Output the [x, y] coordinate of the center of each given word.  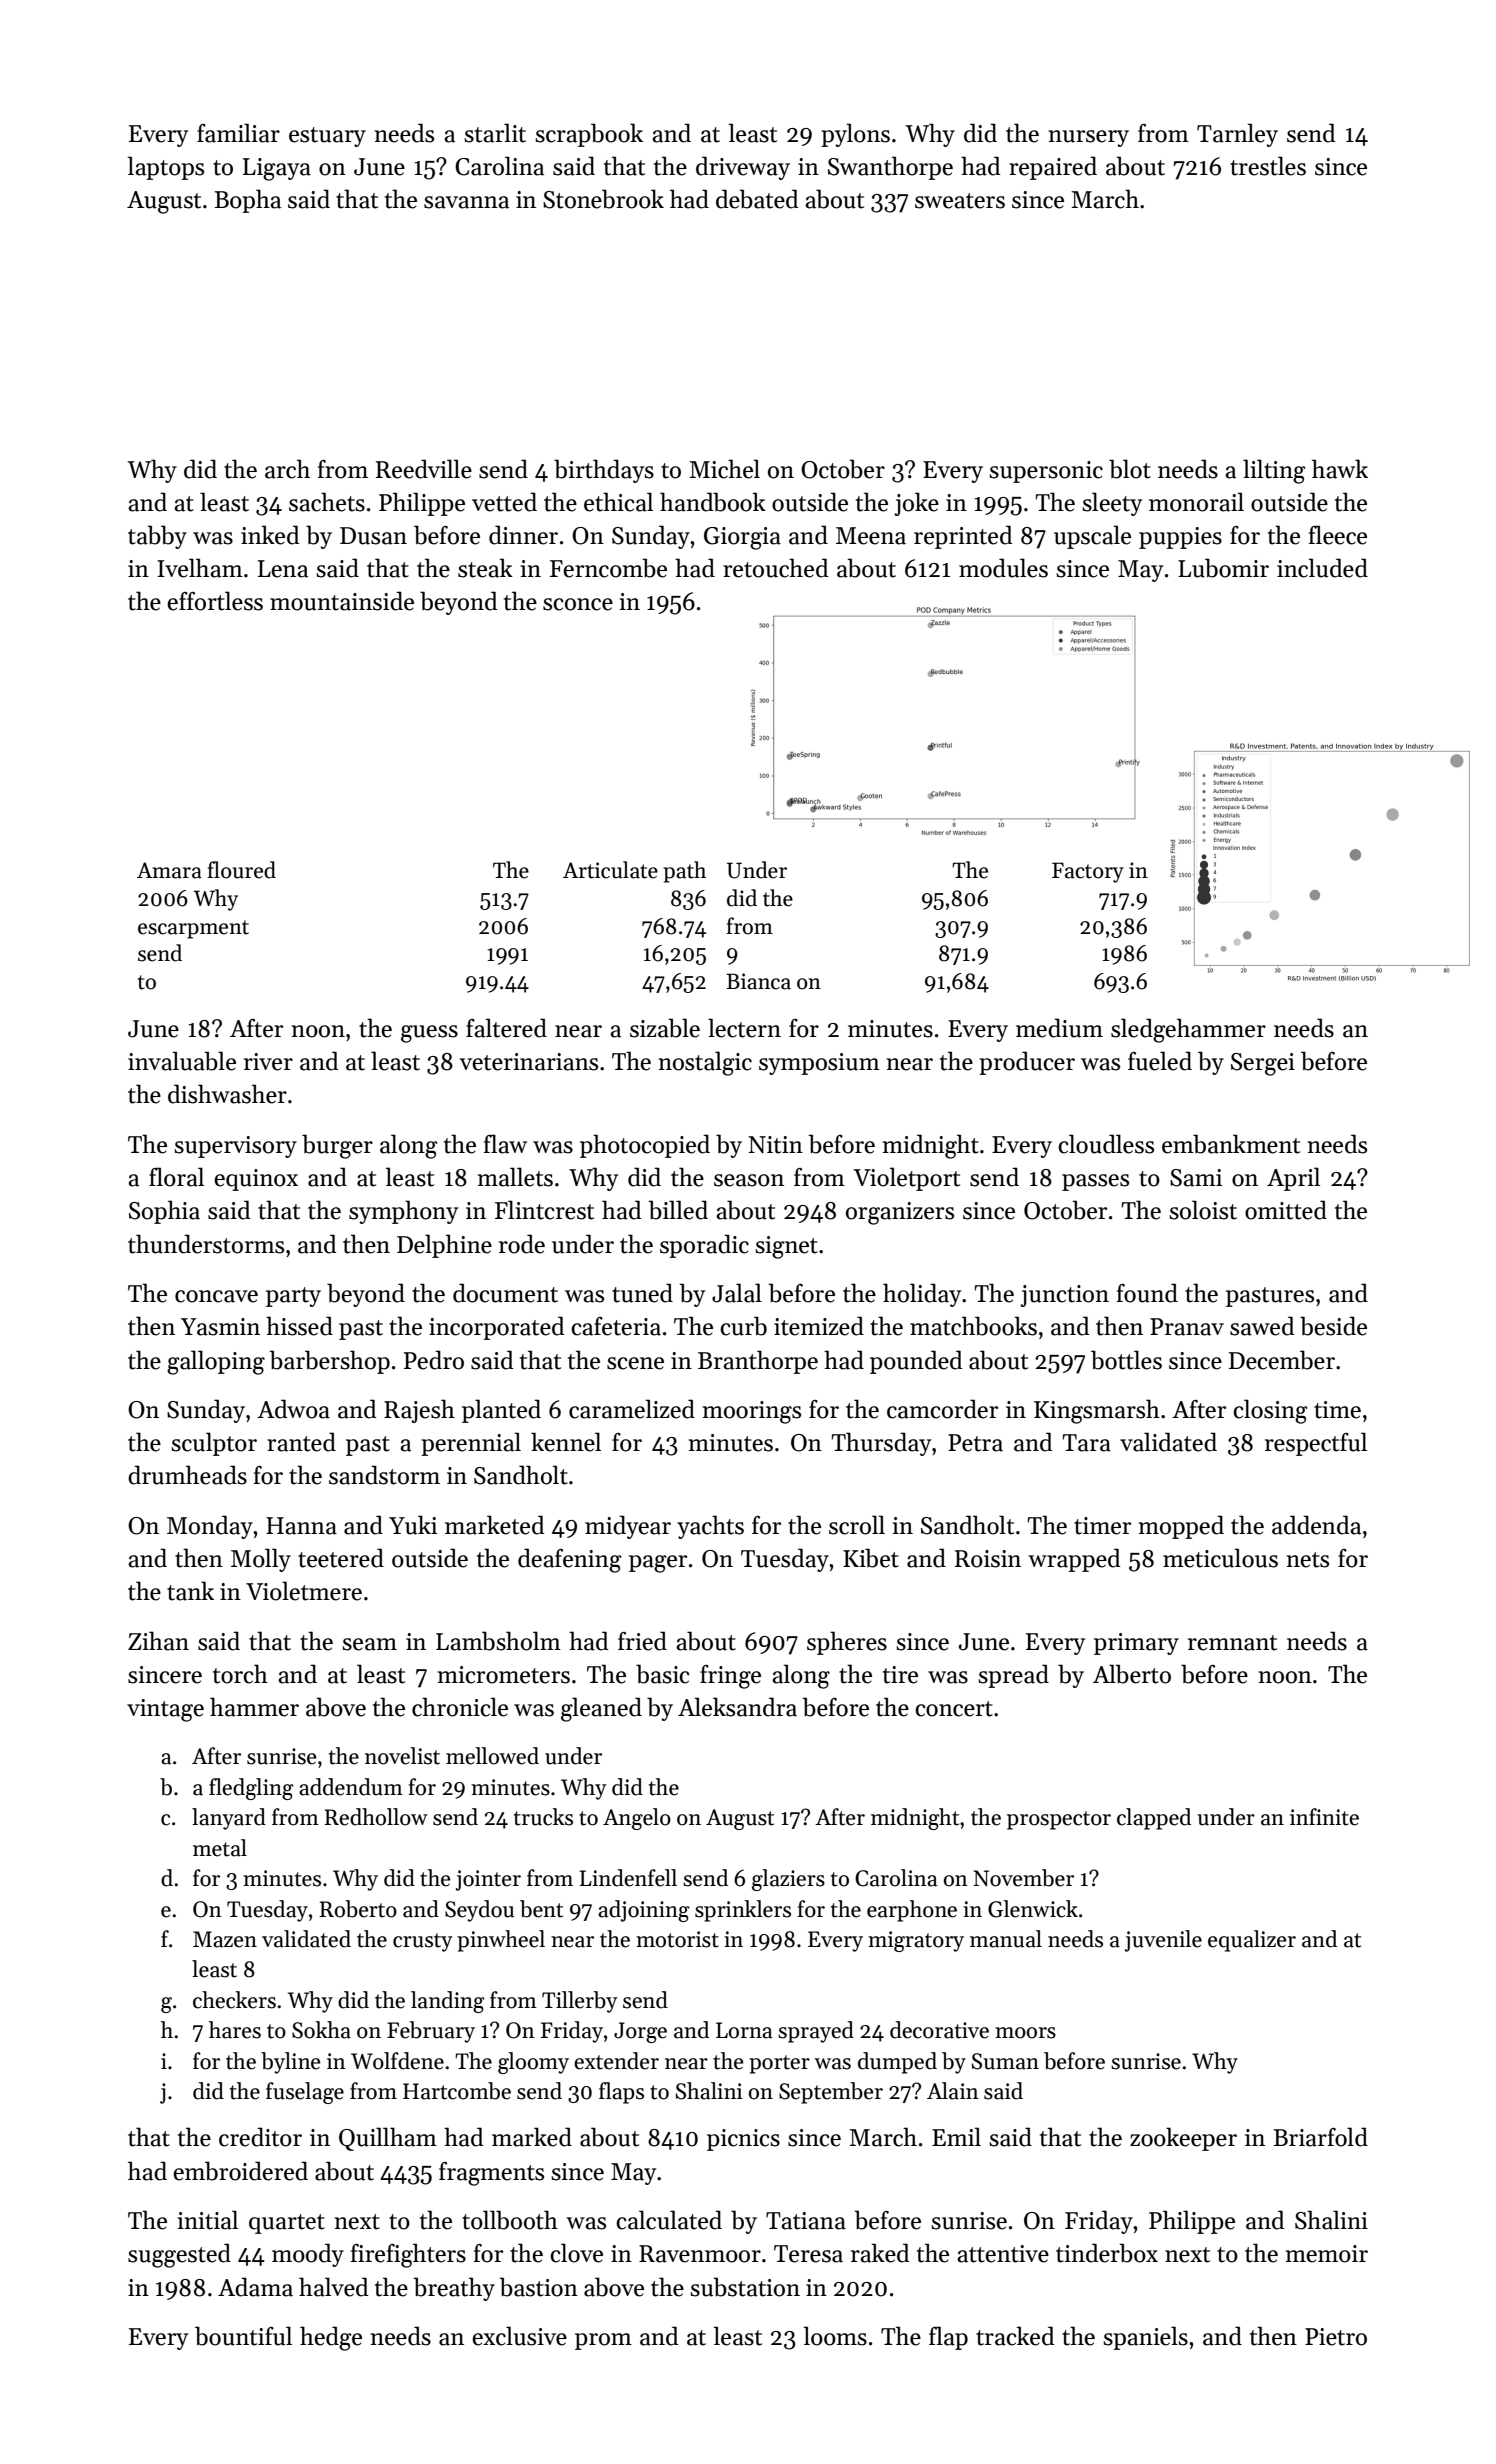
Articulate [610, 870]
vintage [165, 1710]
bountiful [243, 2336]
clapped [1154, 1819]
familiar [238, 133]
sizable [665, 1028]
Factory [1088, 872]
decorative [939, 2030]
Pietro [1336, 2337]
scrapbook [589, 135]
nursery [1089, 138]
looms [835, 2336]
